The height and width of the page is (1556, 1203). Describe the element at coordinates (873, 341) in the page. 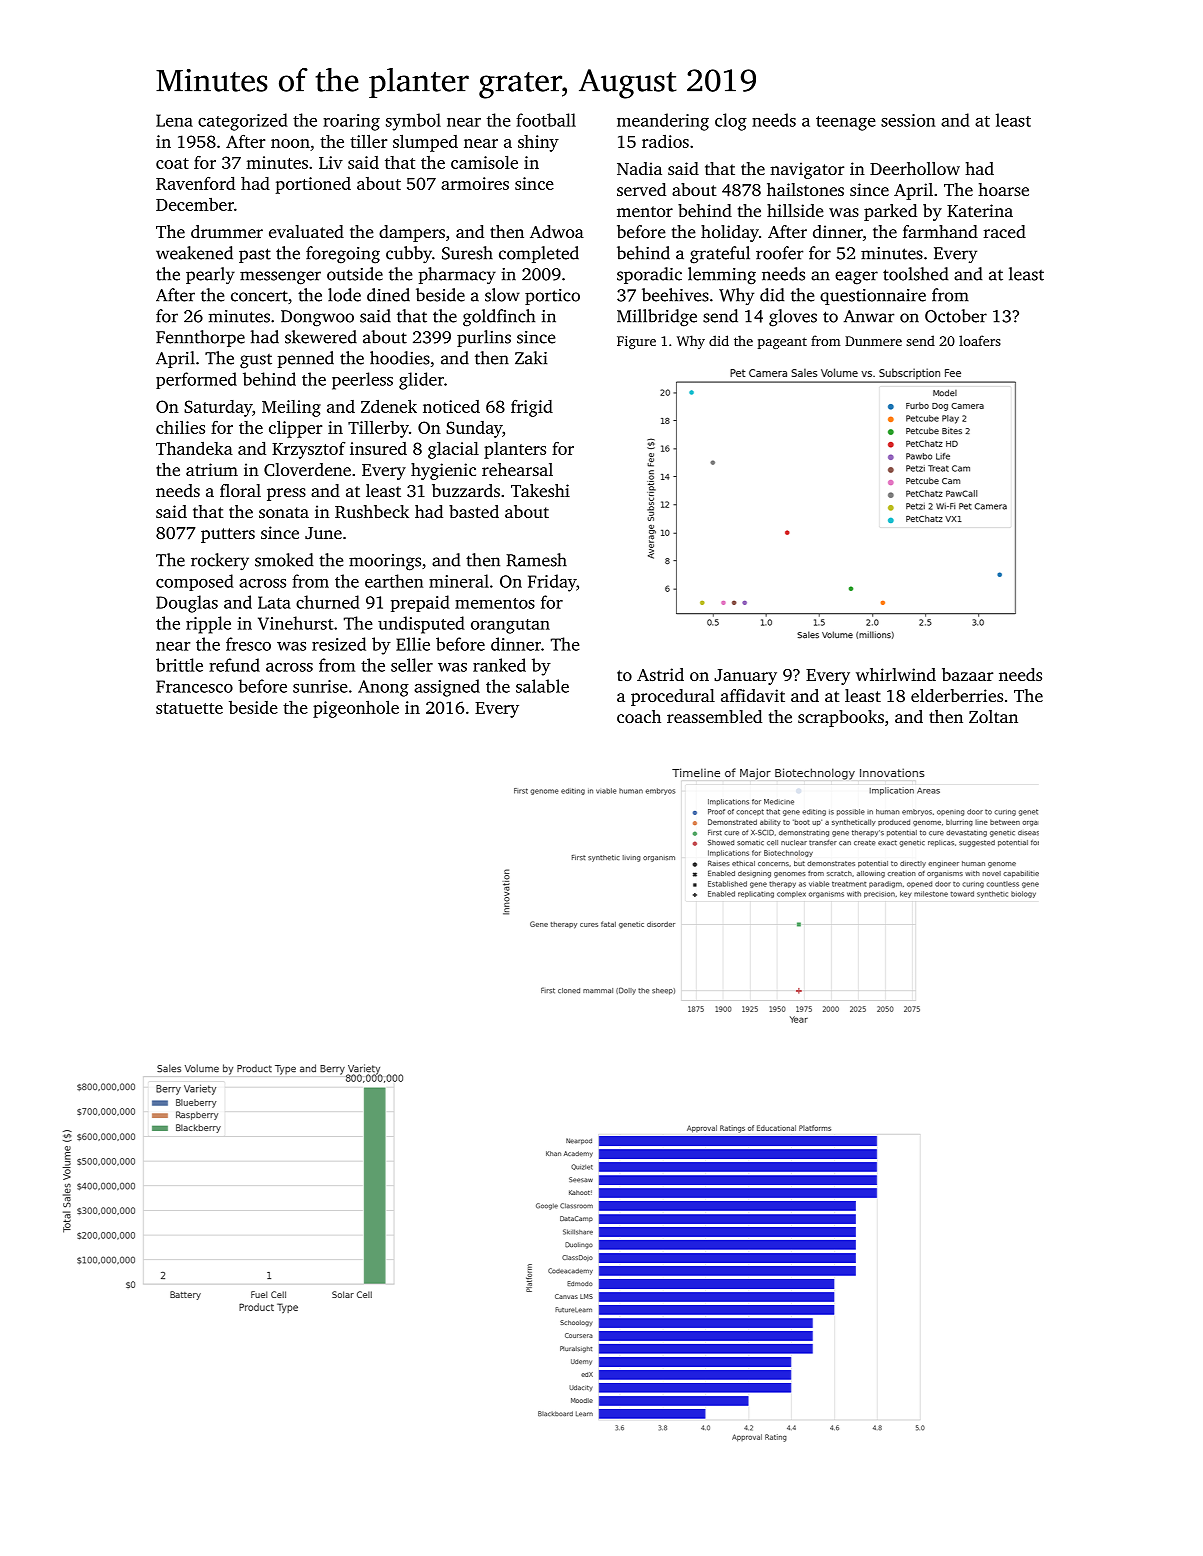

I see `Dunmere` at that location.
